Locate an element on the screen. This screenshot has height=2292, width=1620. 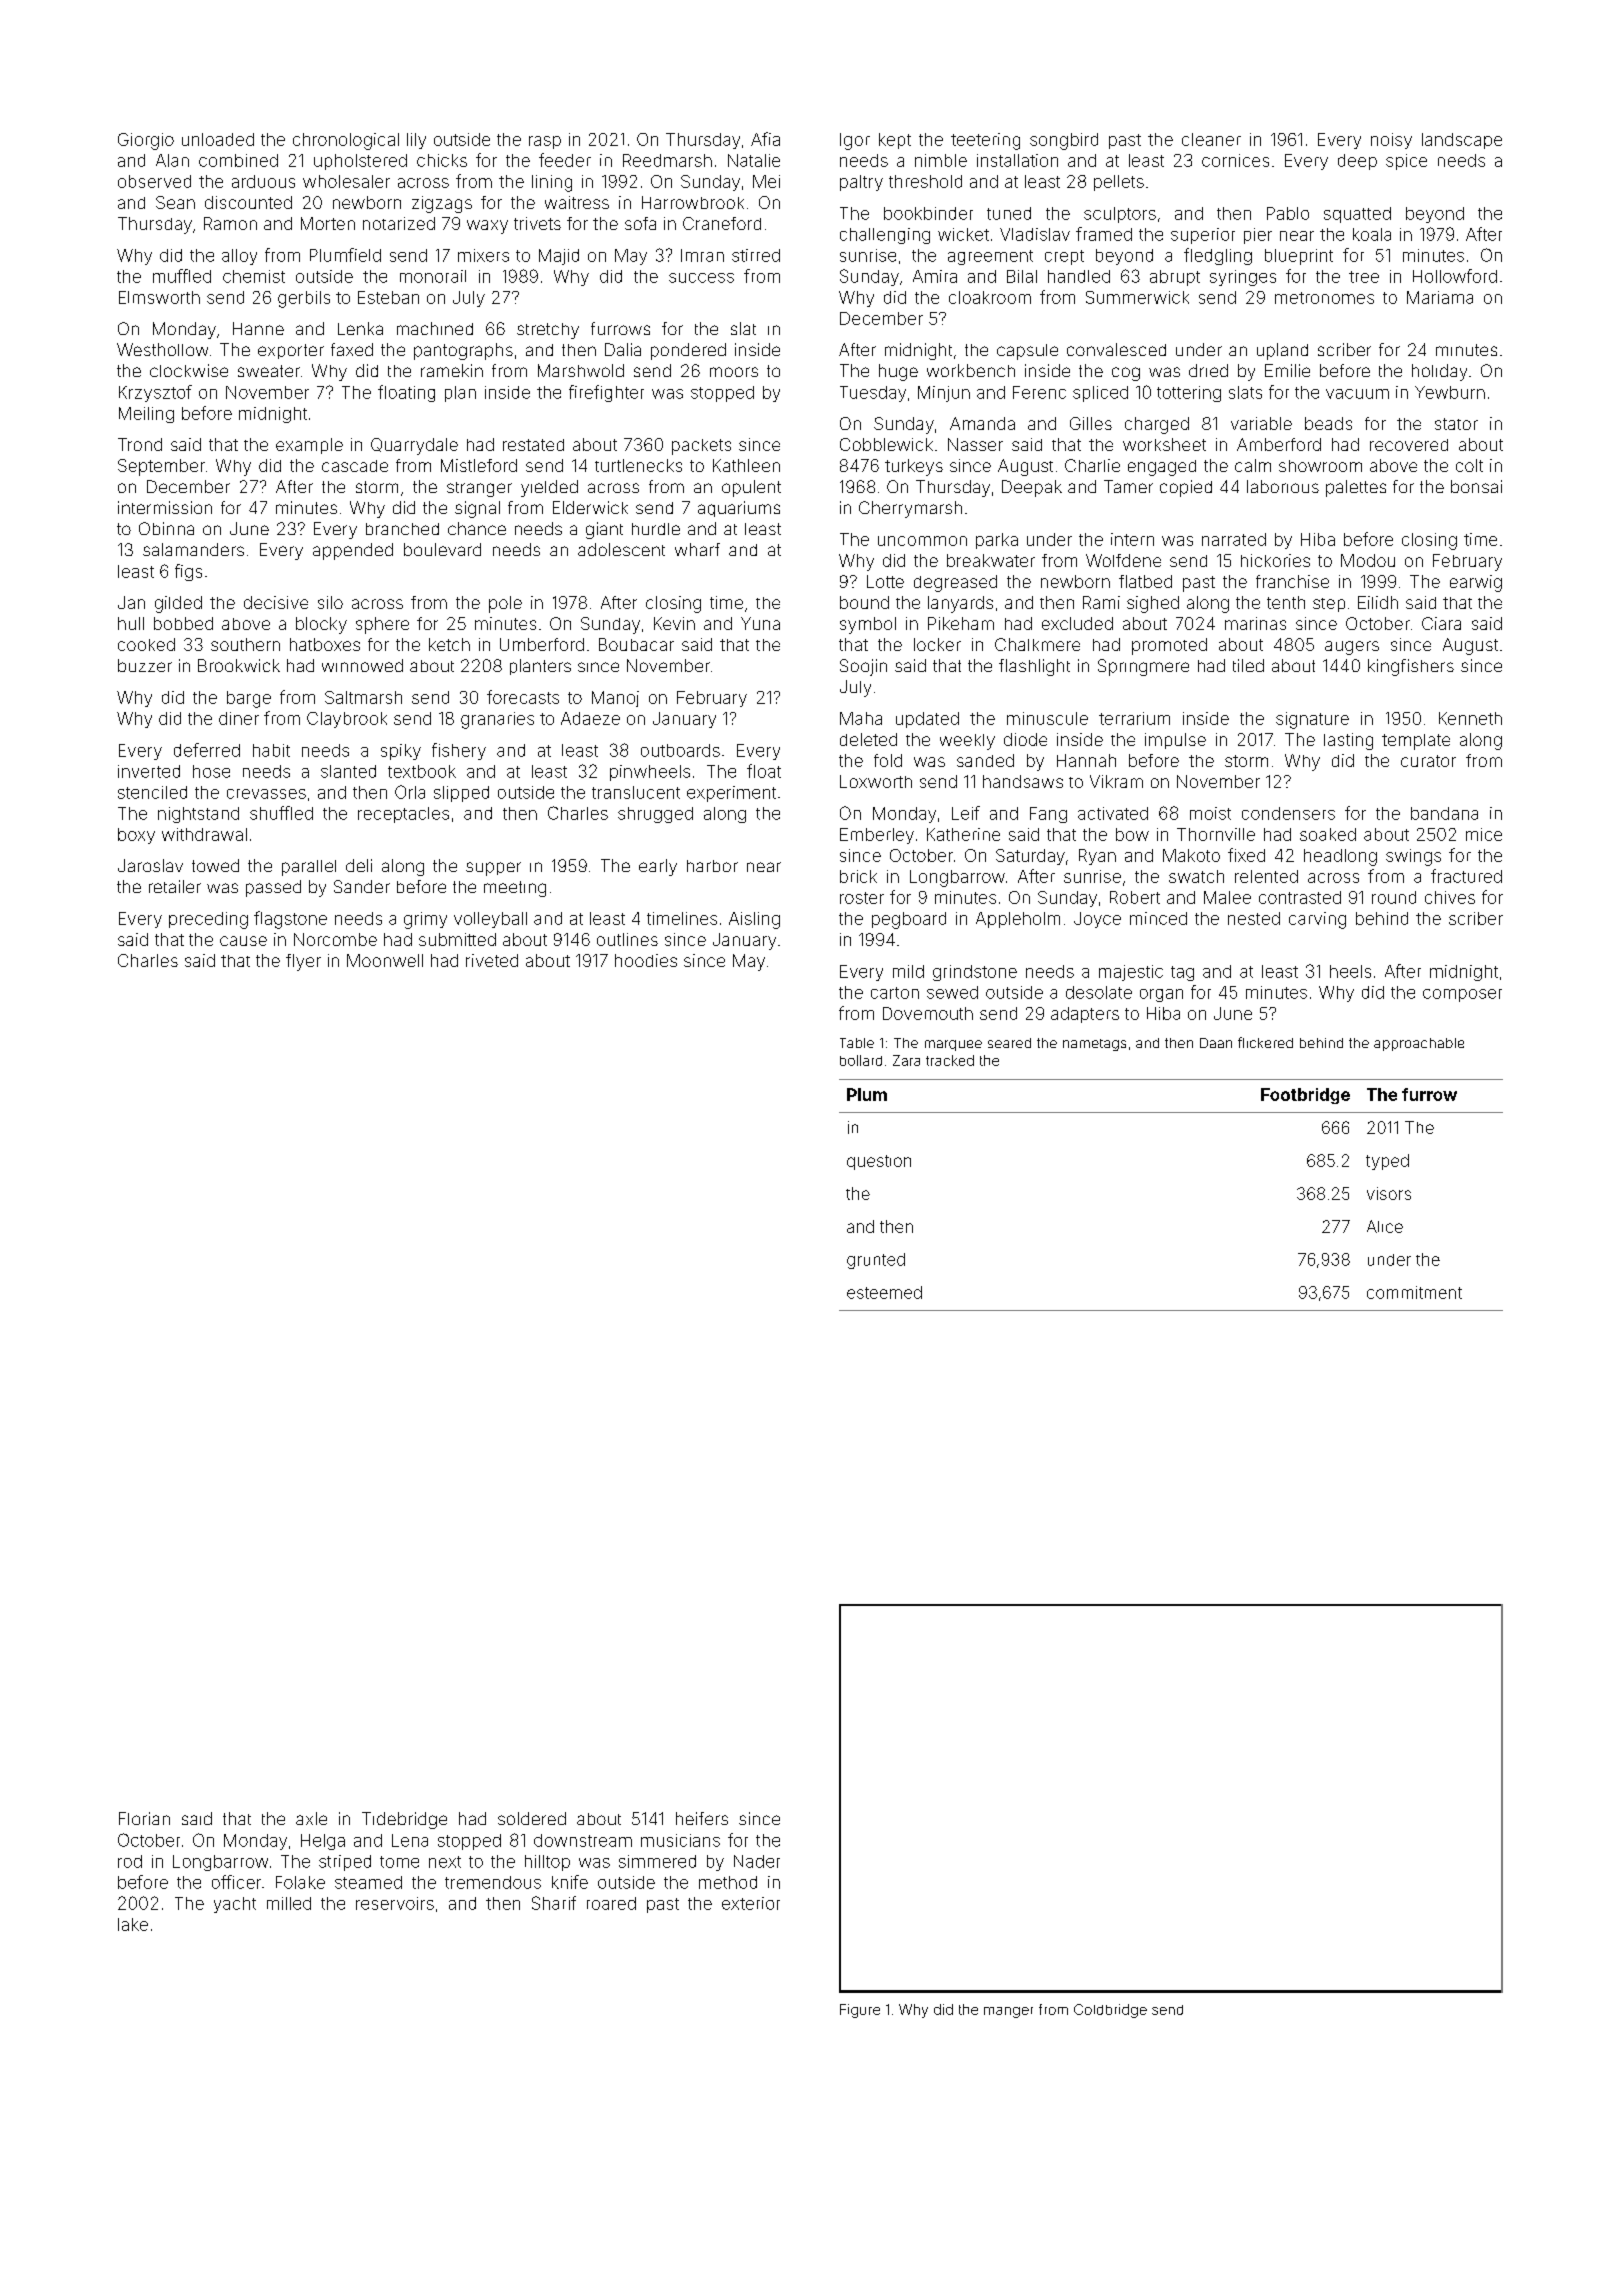
milled is located at coordinates (289, 1903).
